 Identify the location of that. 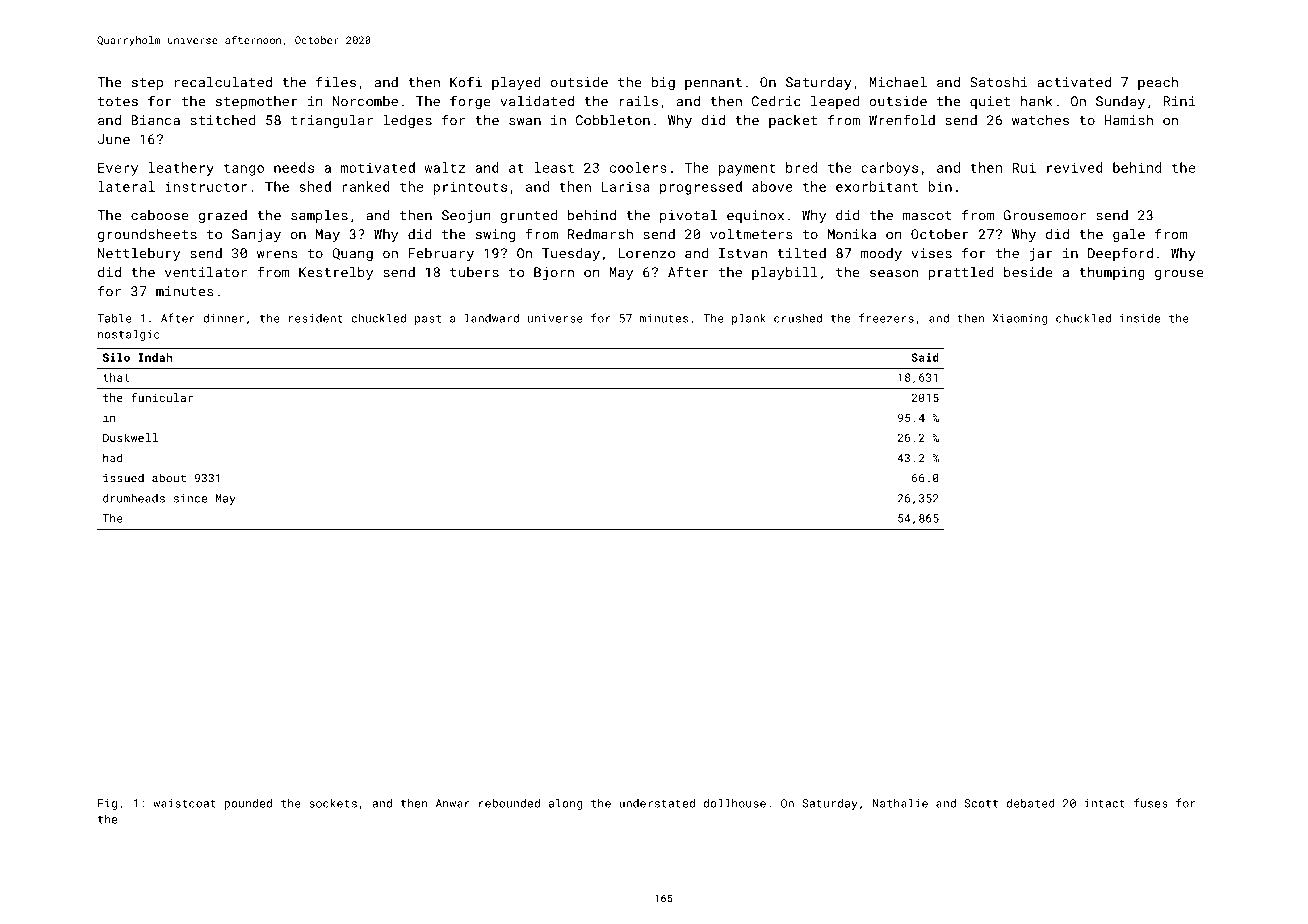
(116, 377).
